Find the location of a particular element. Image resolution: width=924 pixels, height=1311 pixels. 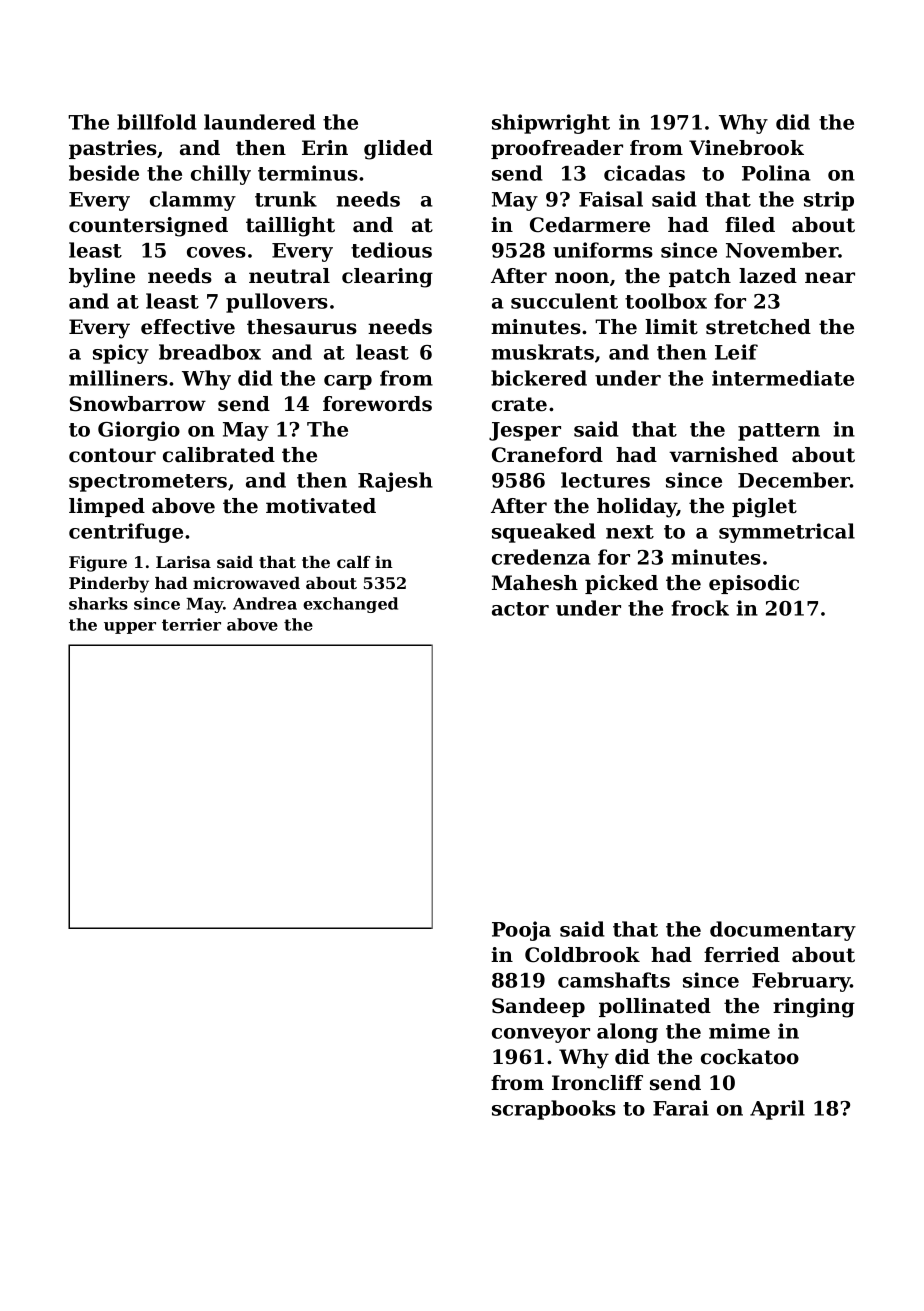

upper is located at coordinates (130, 628).
